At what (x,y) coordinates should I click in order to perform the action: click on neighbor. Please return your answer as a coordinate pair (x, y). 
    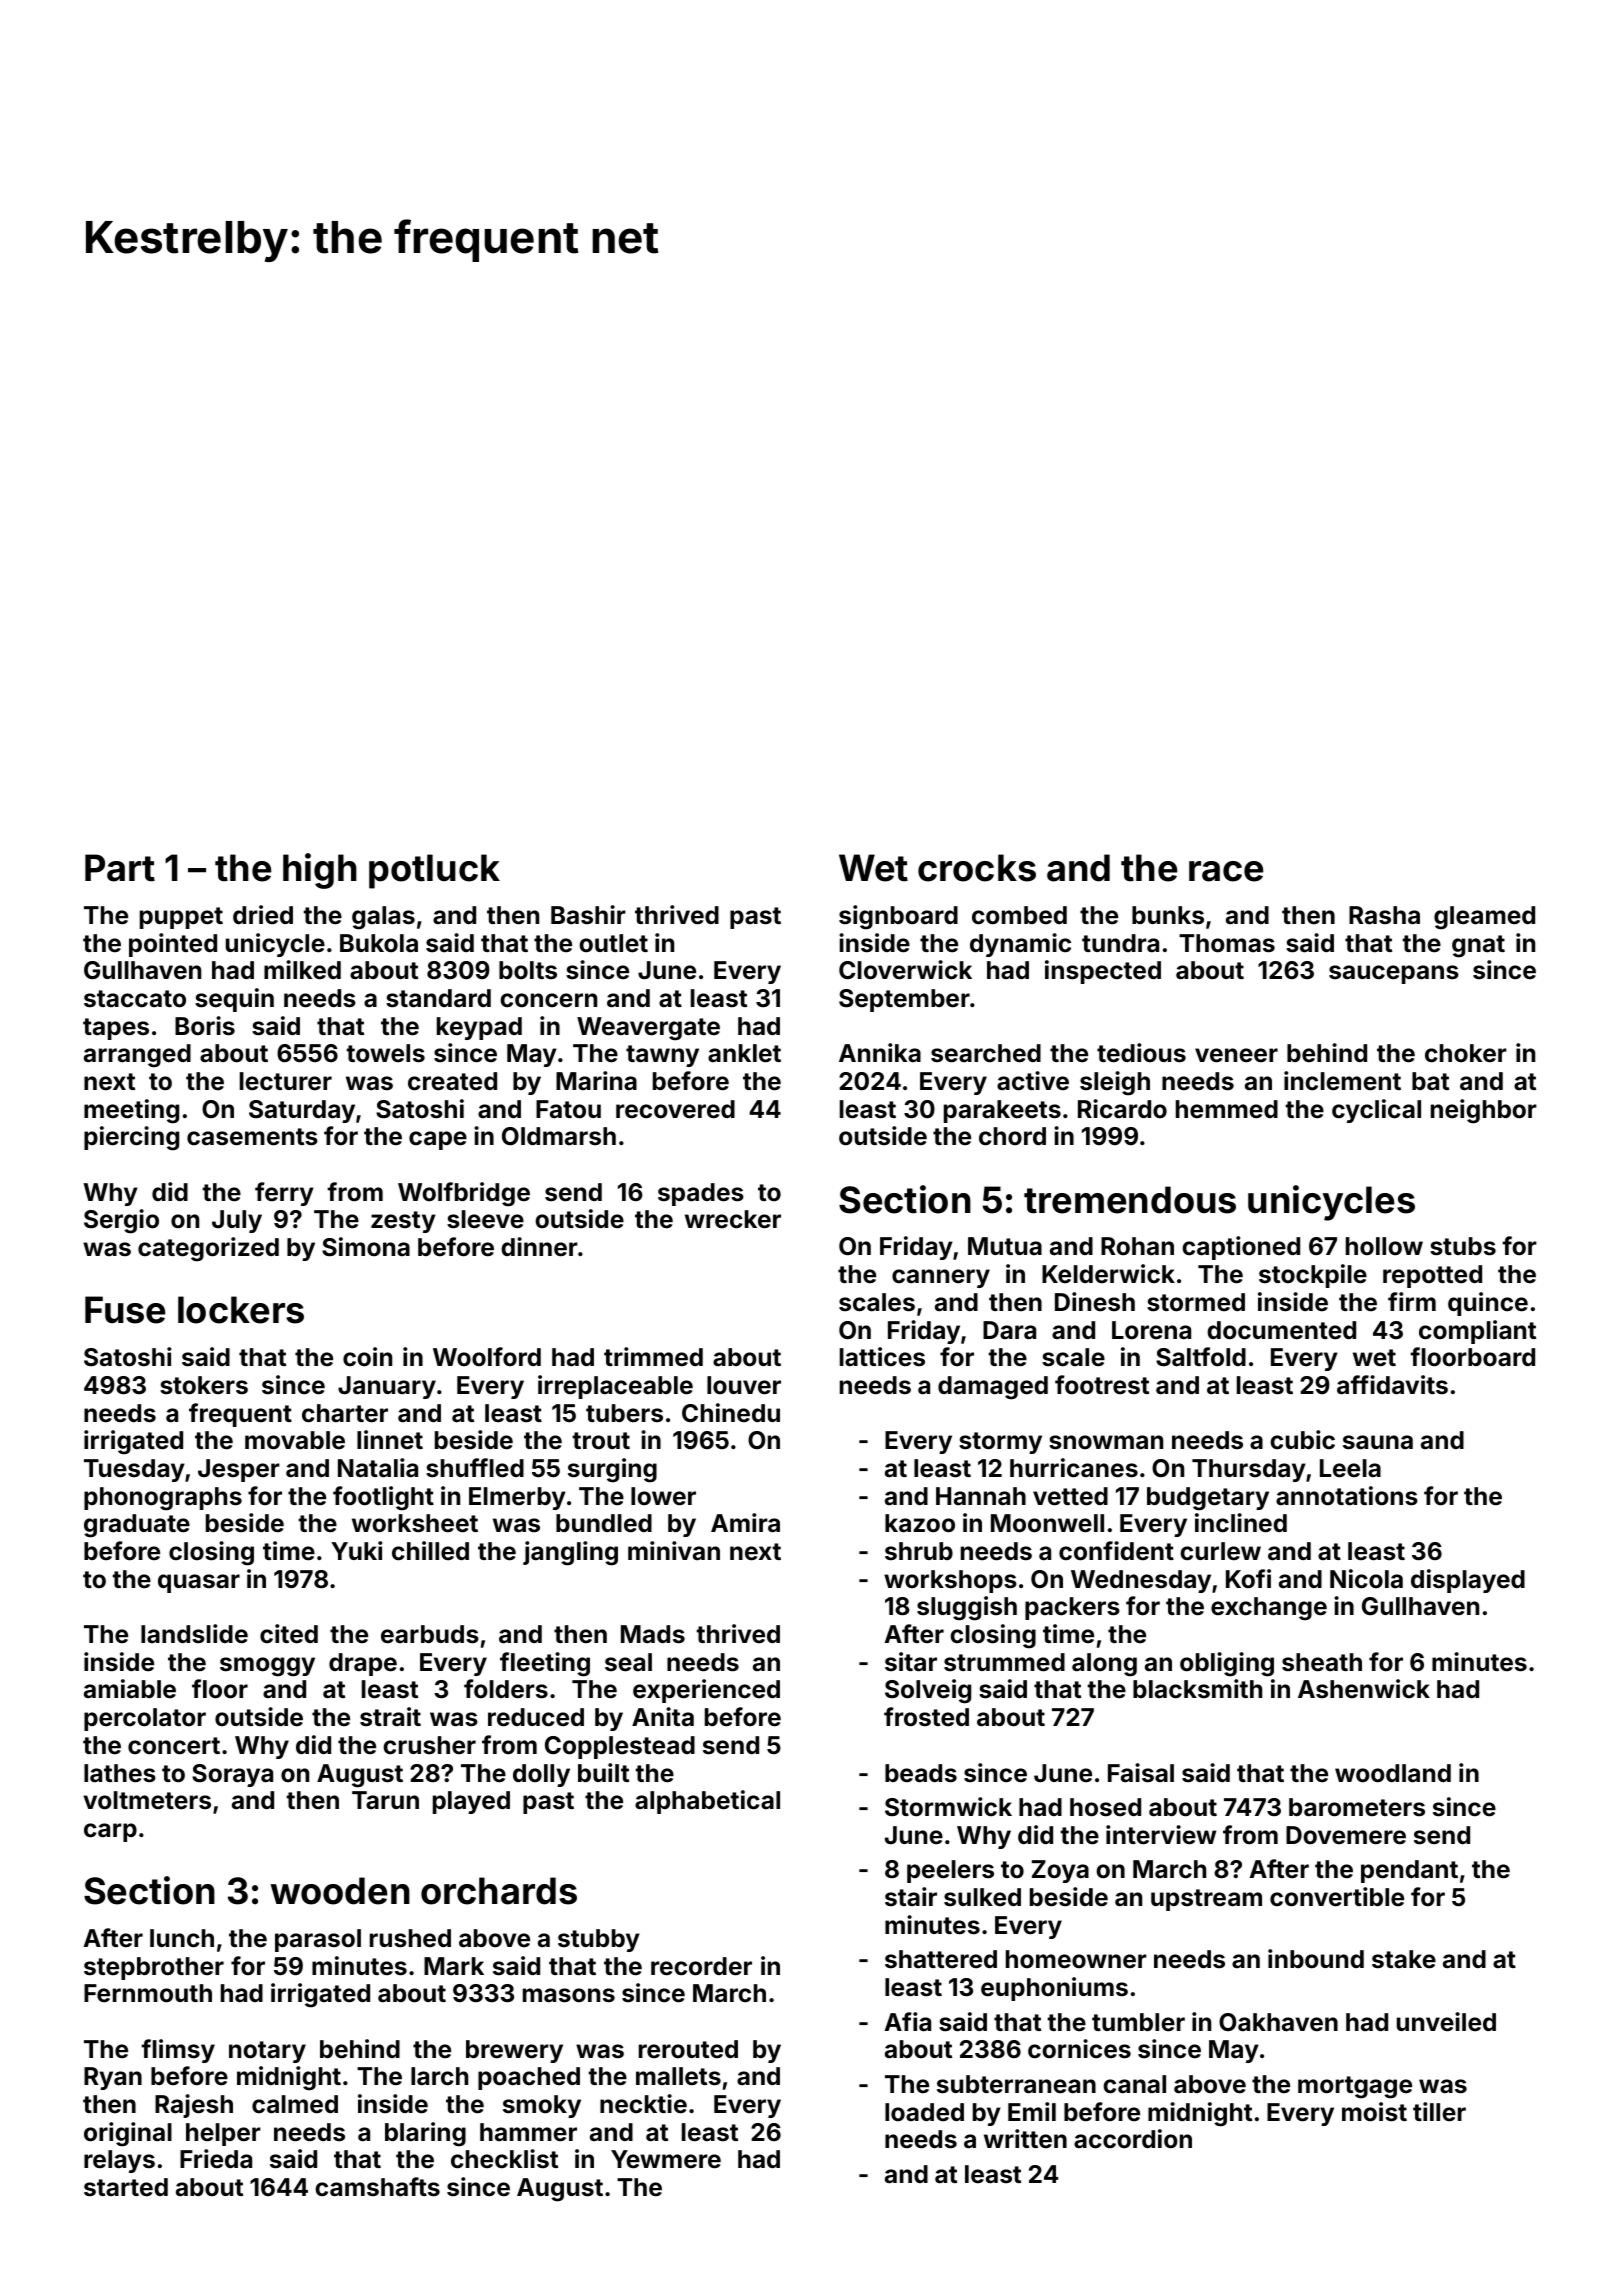
    Looking at the image, I should click on (1484, 1111).
